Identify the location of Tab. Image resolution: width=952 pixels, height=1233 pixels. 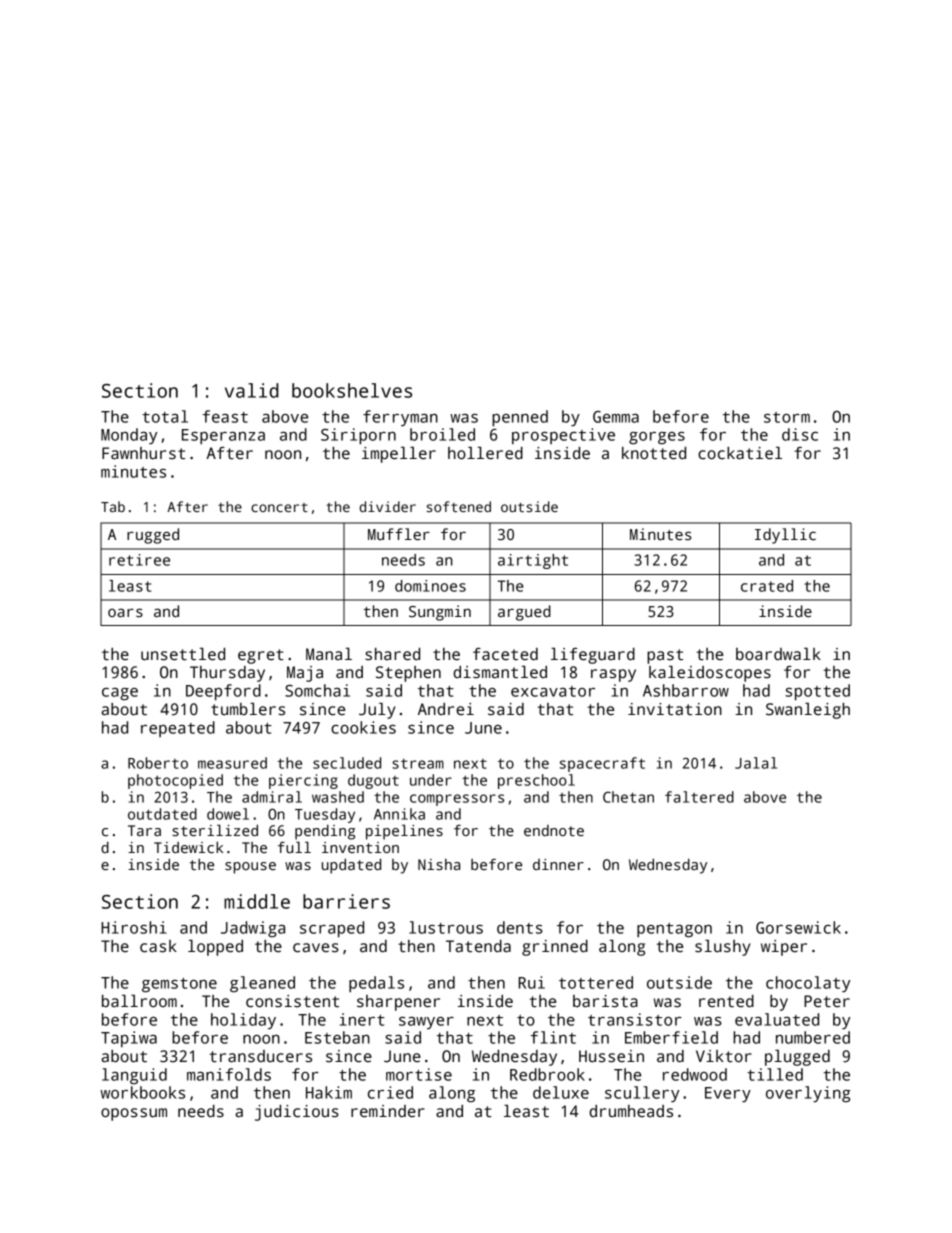
(113, 506).
